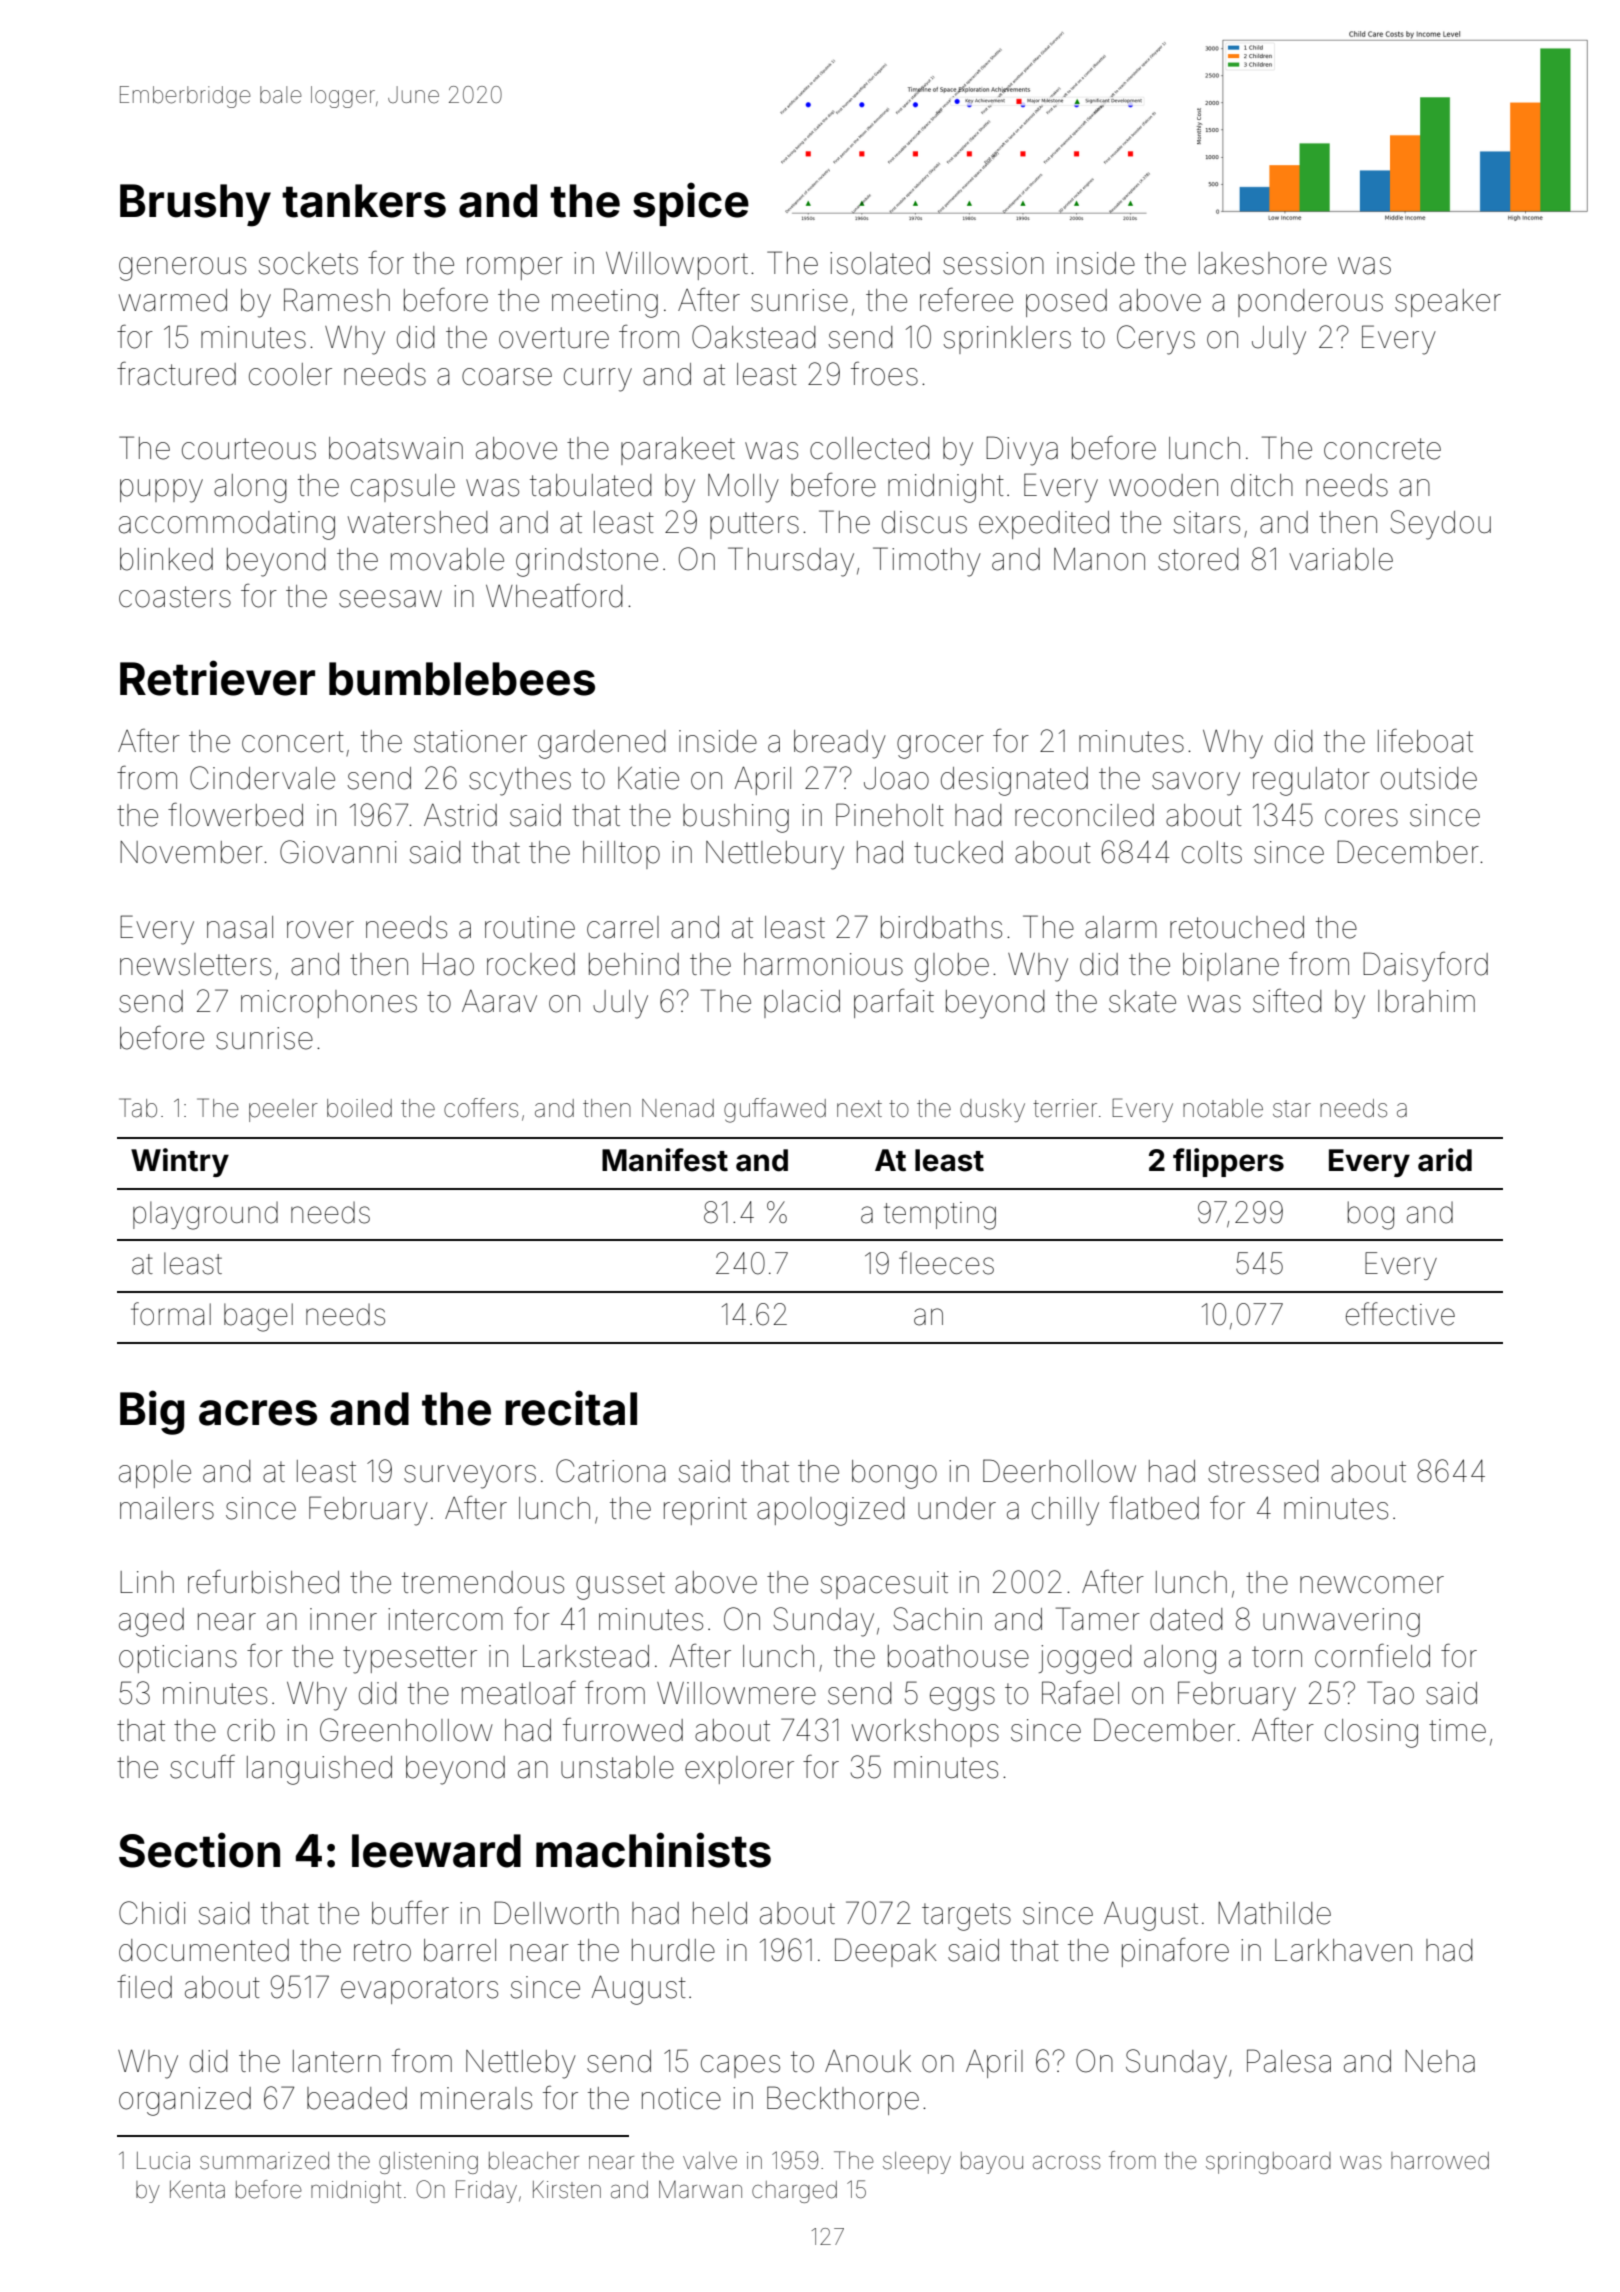 This image has height=2292, width=1620. I want to click on refurbished, so click(263, 1581).
